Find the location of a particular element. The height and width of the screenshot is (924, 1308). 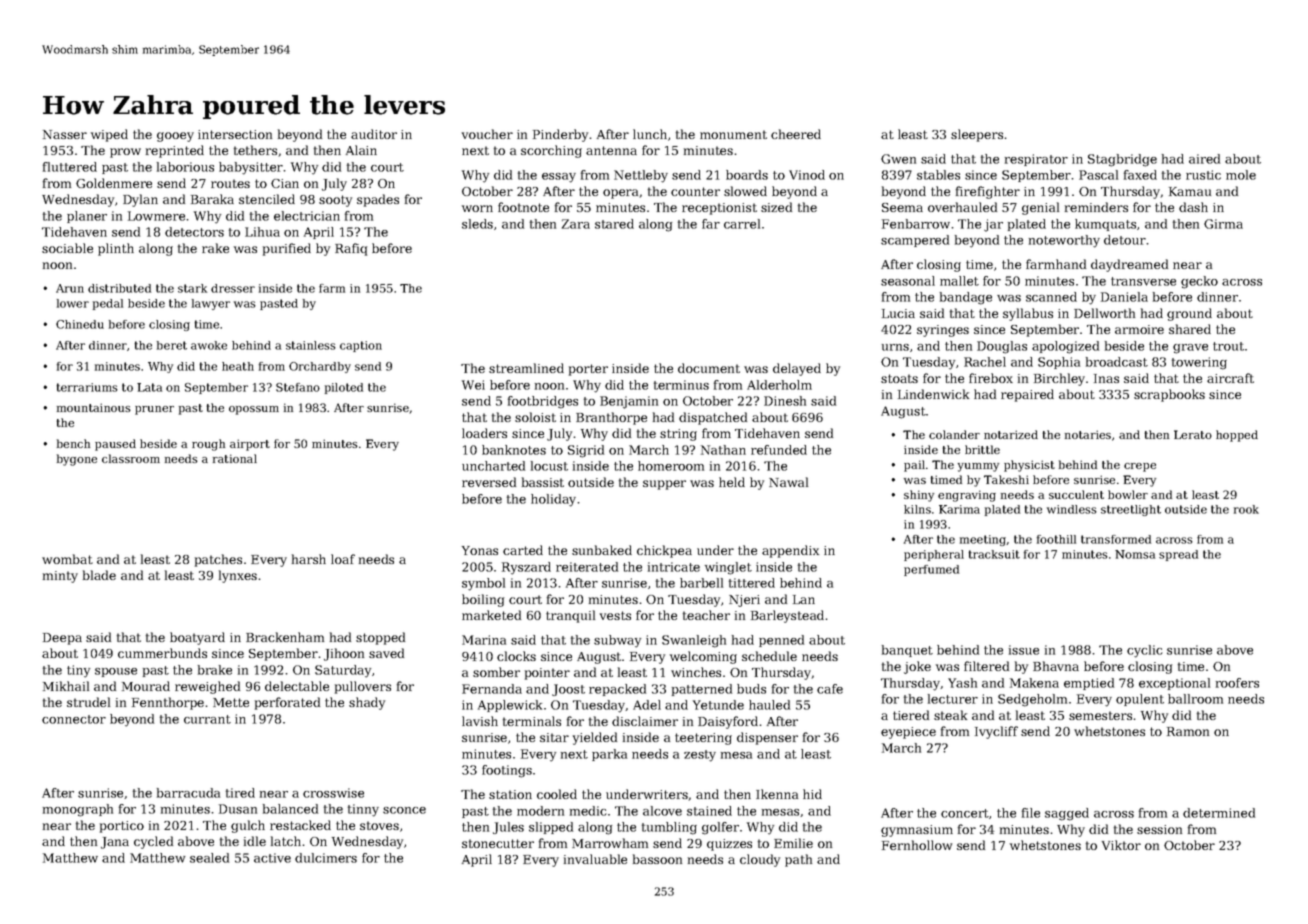

carted is located at coordinates (523, 550).
